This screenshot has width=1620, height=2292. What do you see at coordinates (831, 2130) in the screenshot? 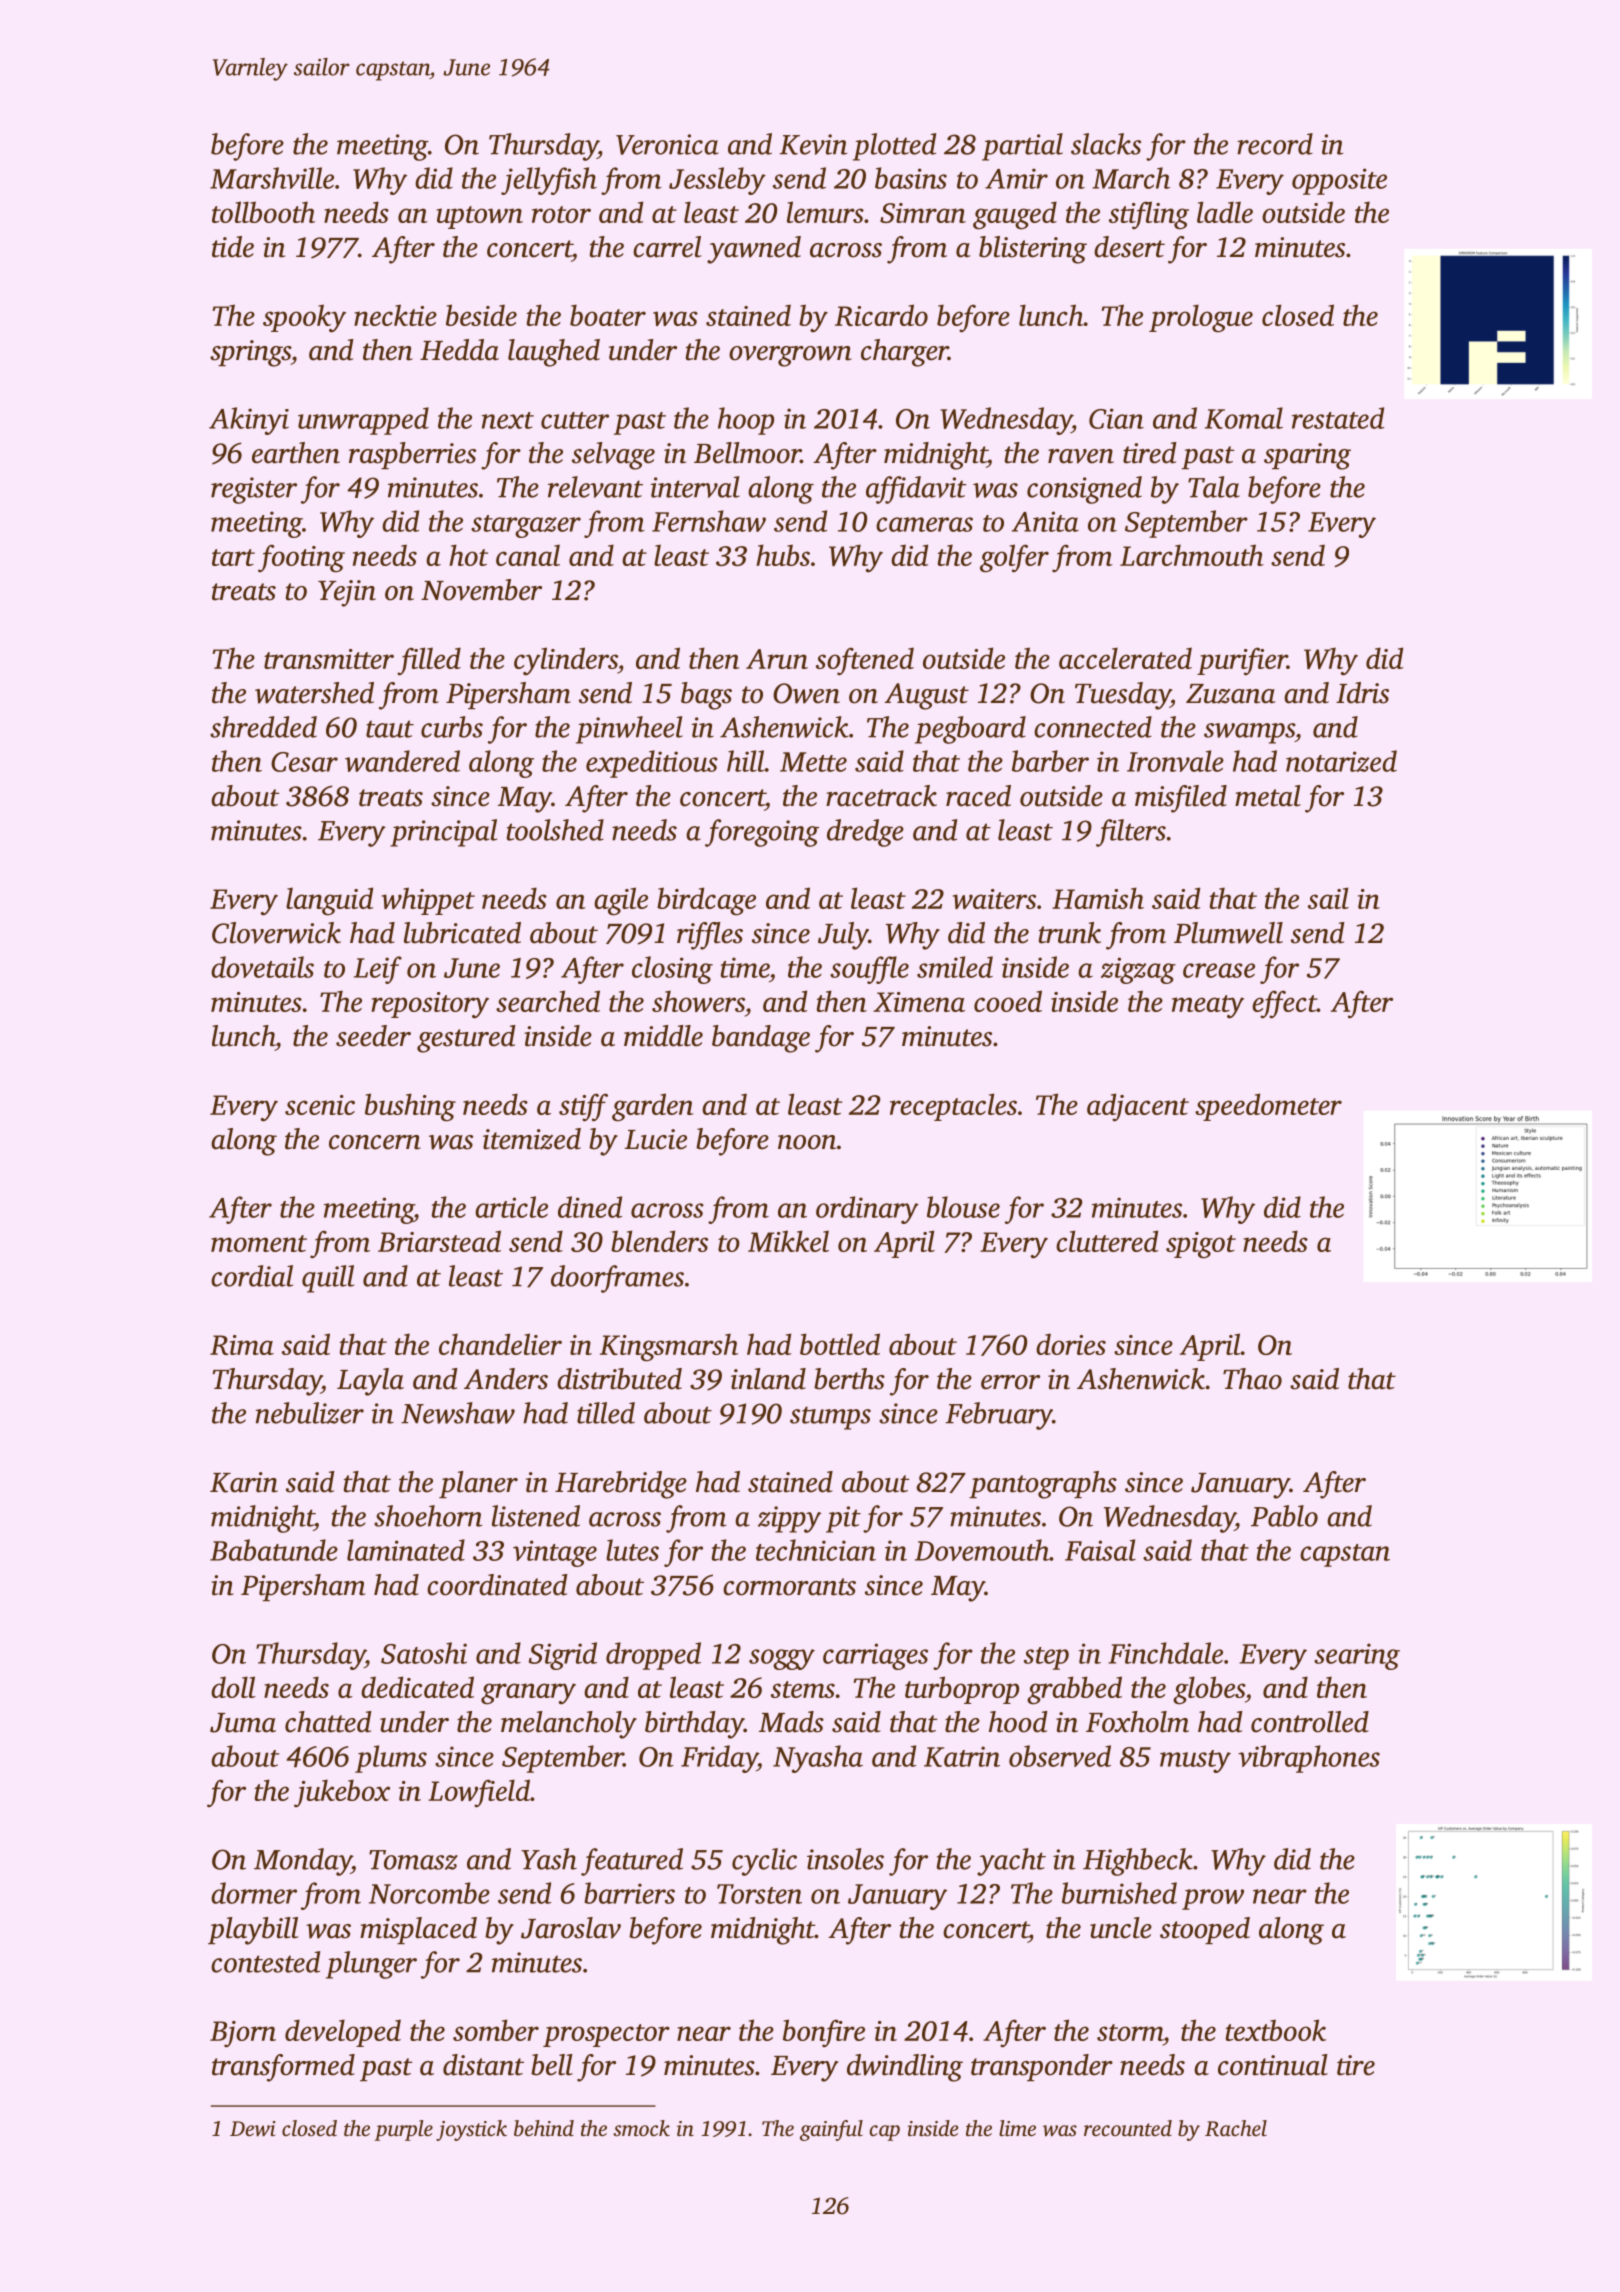
I see `gainful` at bounding box center [831, 2130].
